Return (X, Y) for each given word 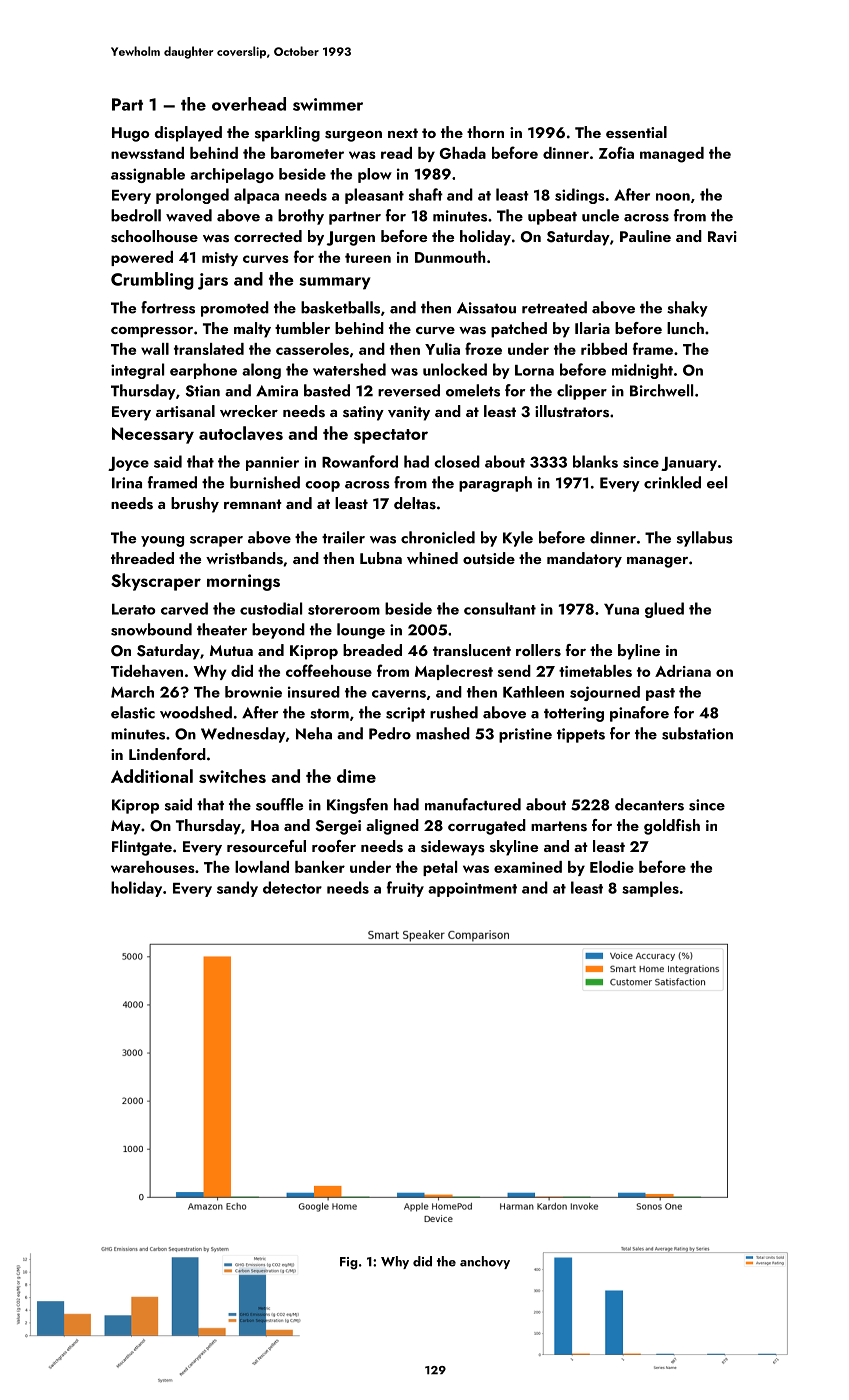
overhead (249, 104)
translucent (472, 650)
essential (636, 132)
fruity (405, 889)
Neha (314, 733)
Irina (127, 483)
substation (697, 733)
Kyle (518, 539)
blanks (595, 461)
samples (650, 889)
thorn (485, 132)
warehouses (153, 867)
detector (292, 887)
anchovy (485, 1262)
